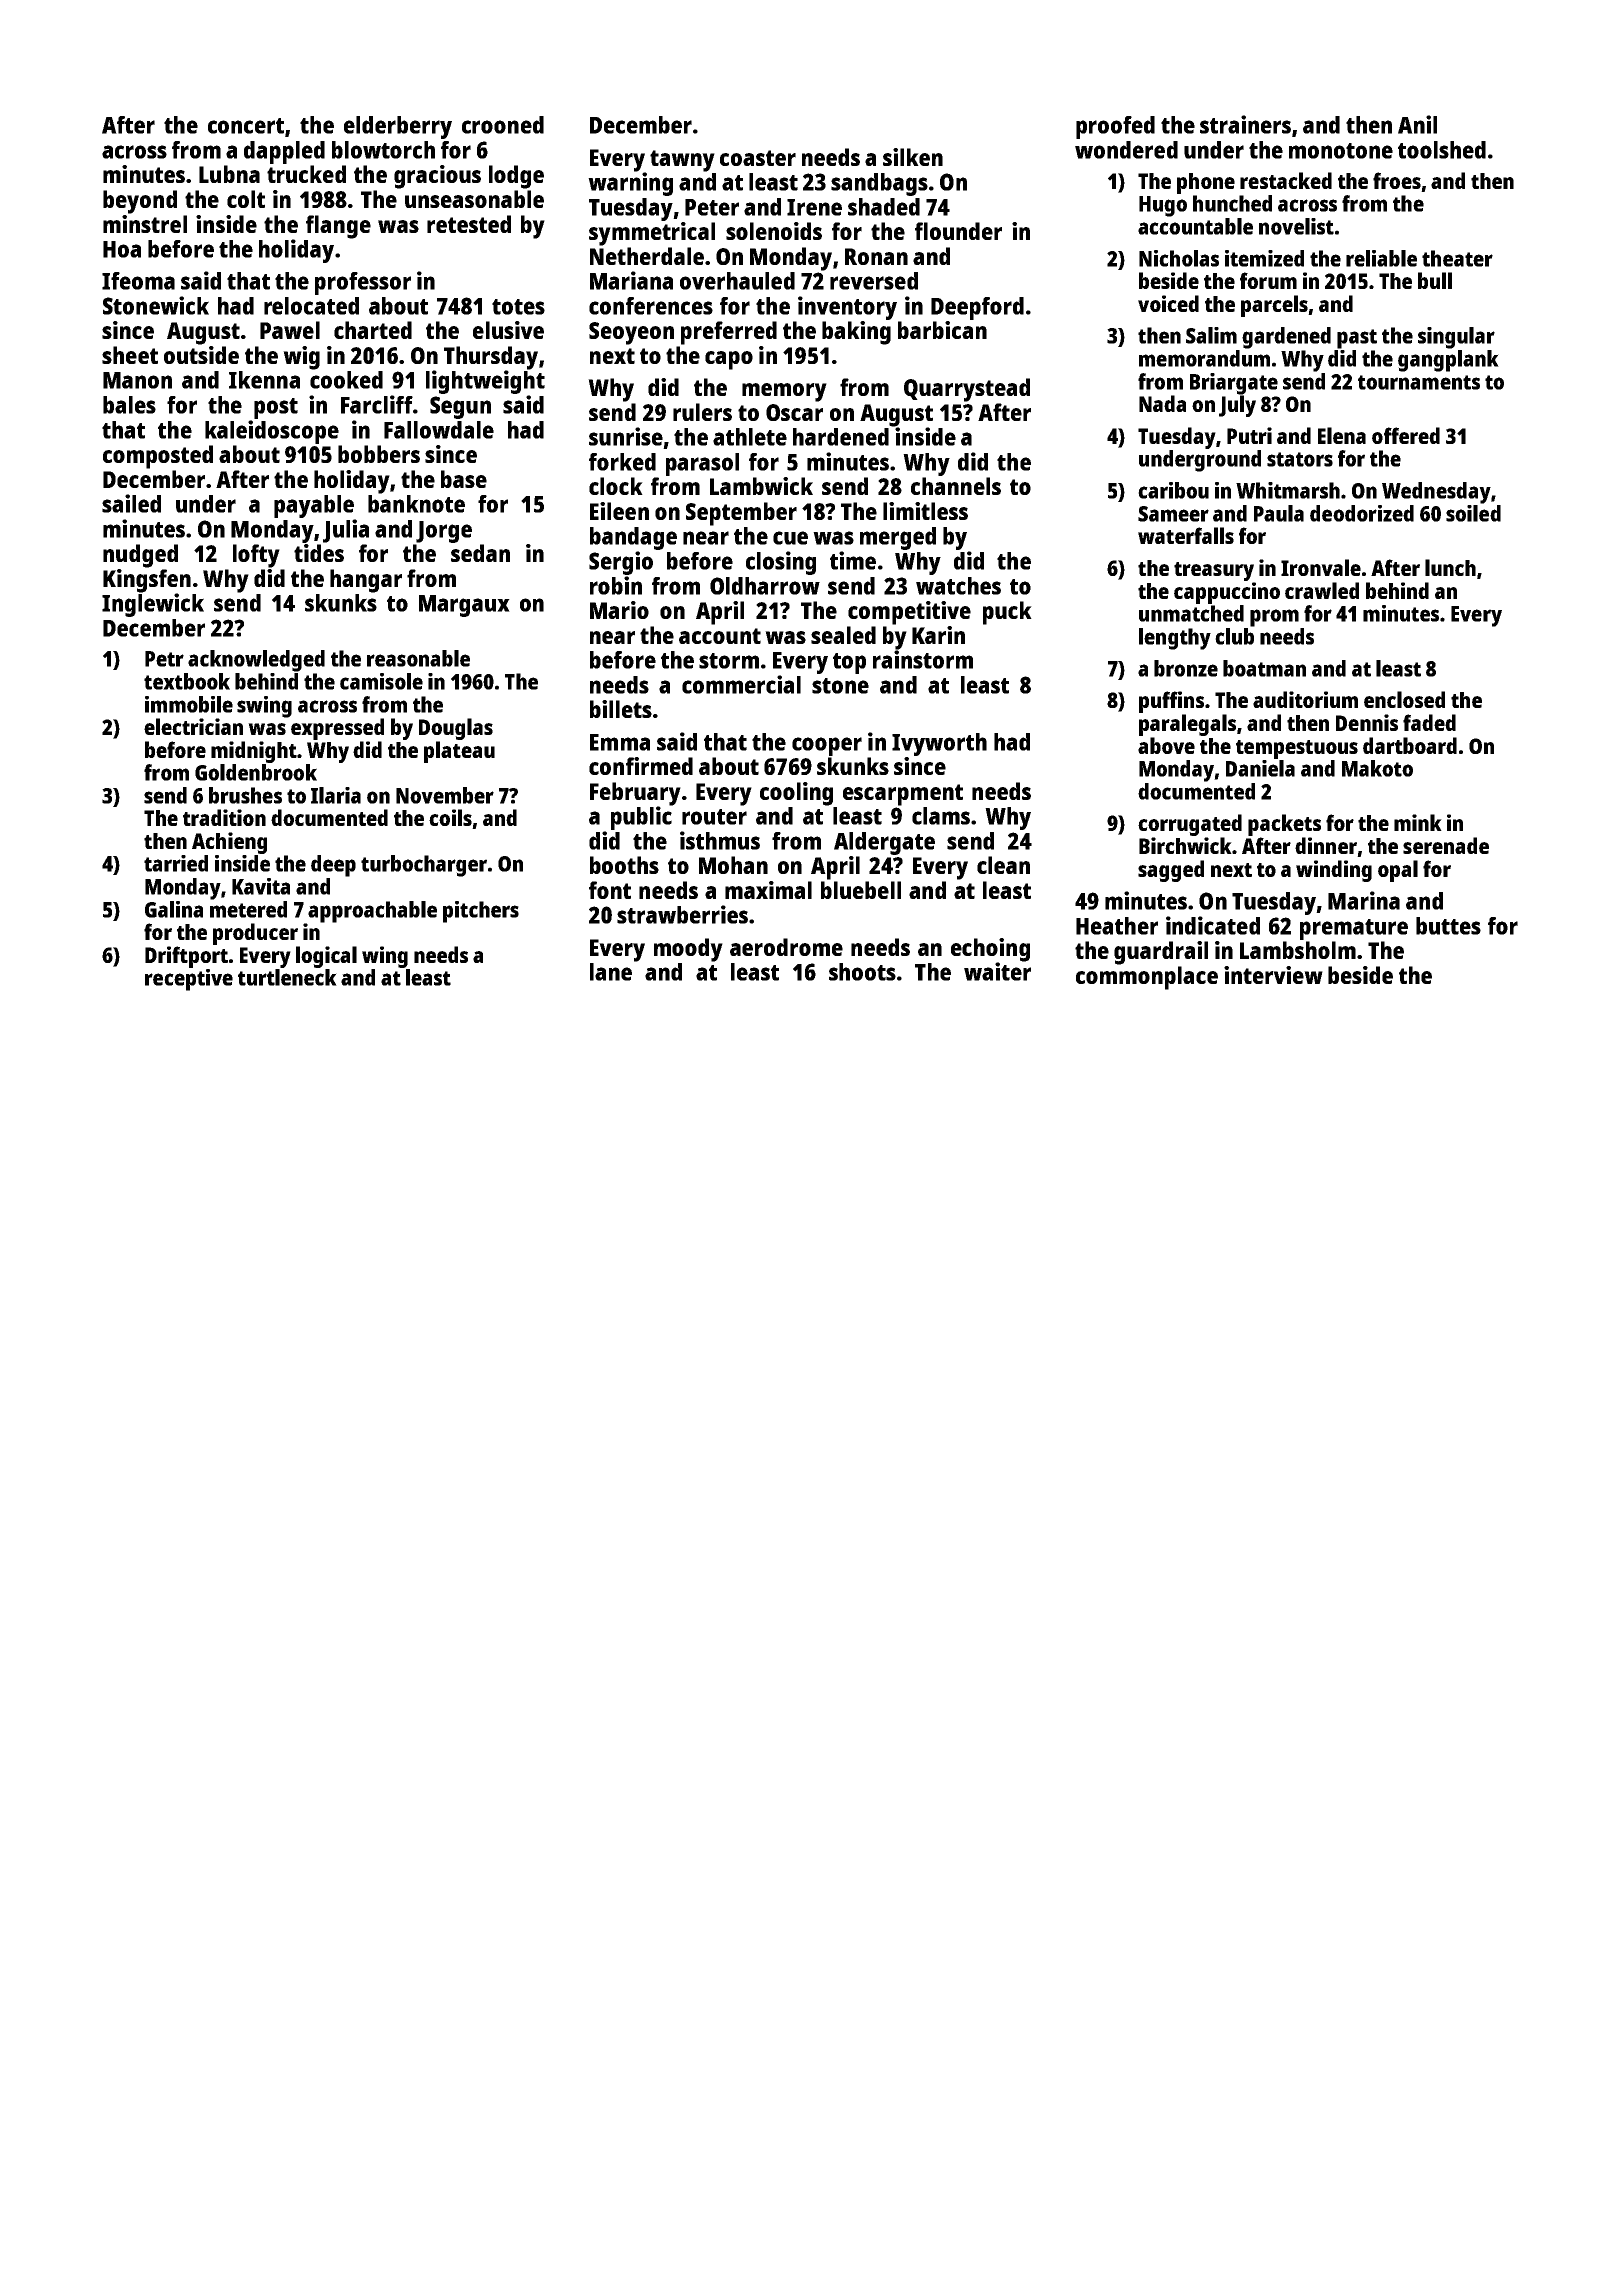  Describe the element at coordinates (1273, 975) in the screenshot. I see `interview` at that location.
